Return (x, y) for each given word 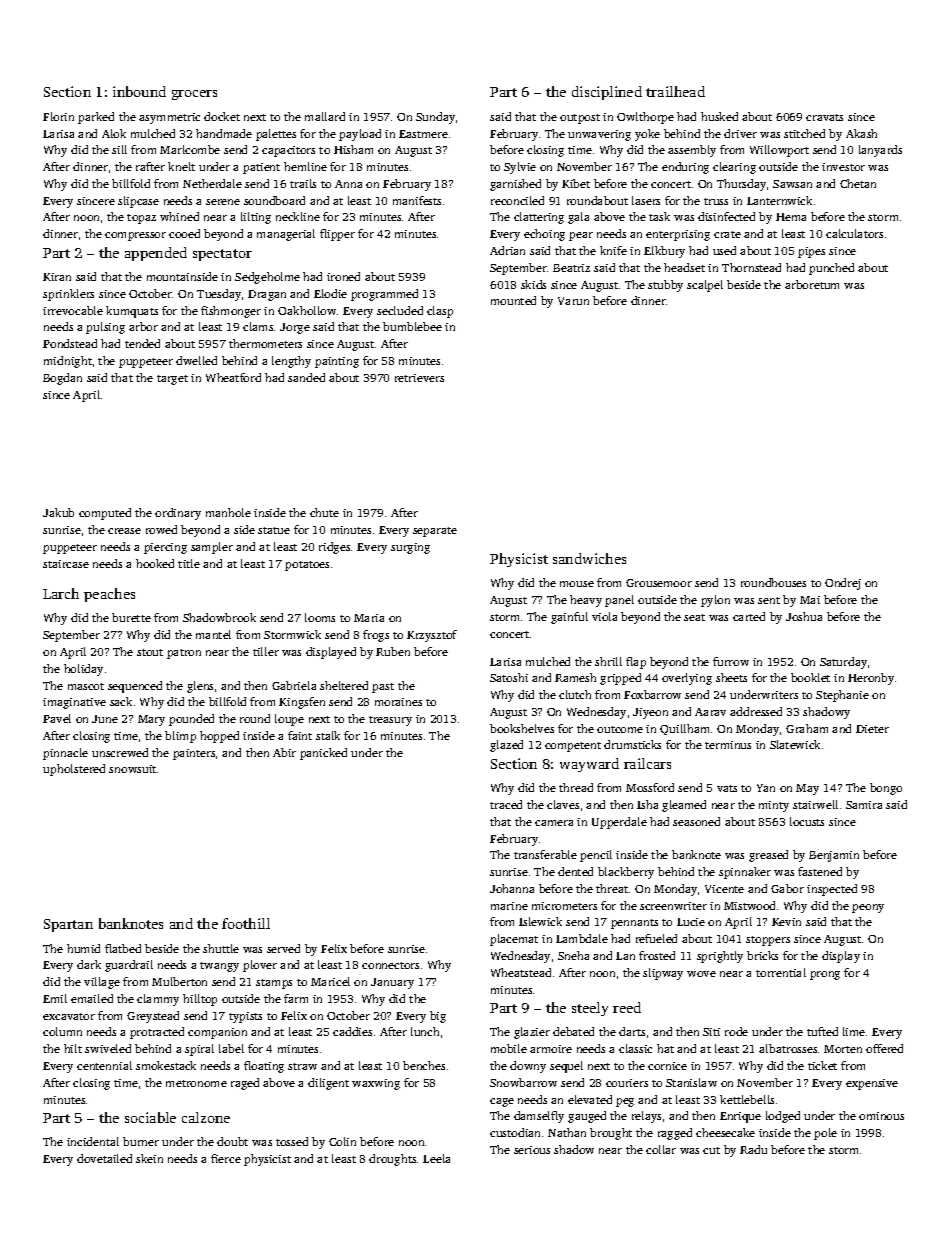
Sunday (435, 118)
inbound (139, 91)
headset (684, 267)
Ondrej (843, 584)
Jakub (58, 512)
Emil (55, 998)
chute (324, 512)
